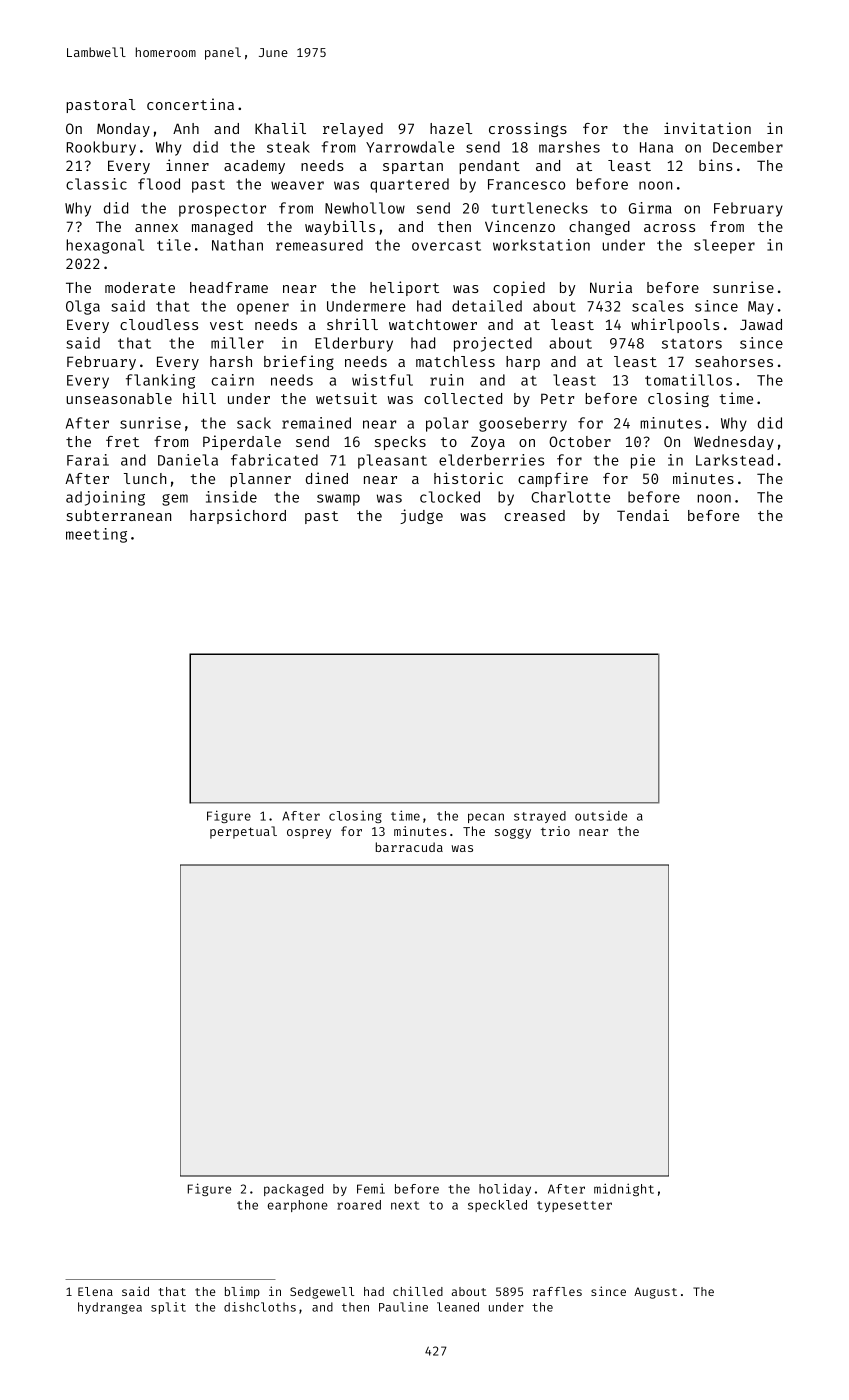 This screenshot has width=849, height=1400. What do you see at coordinates (123, 130) in the screenshot?
I see `Monday` at bounding box center [123, 130].
